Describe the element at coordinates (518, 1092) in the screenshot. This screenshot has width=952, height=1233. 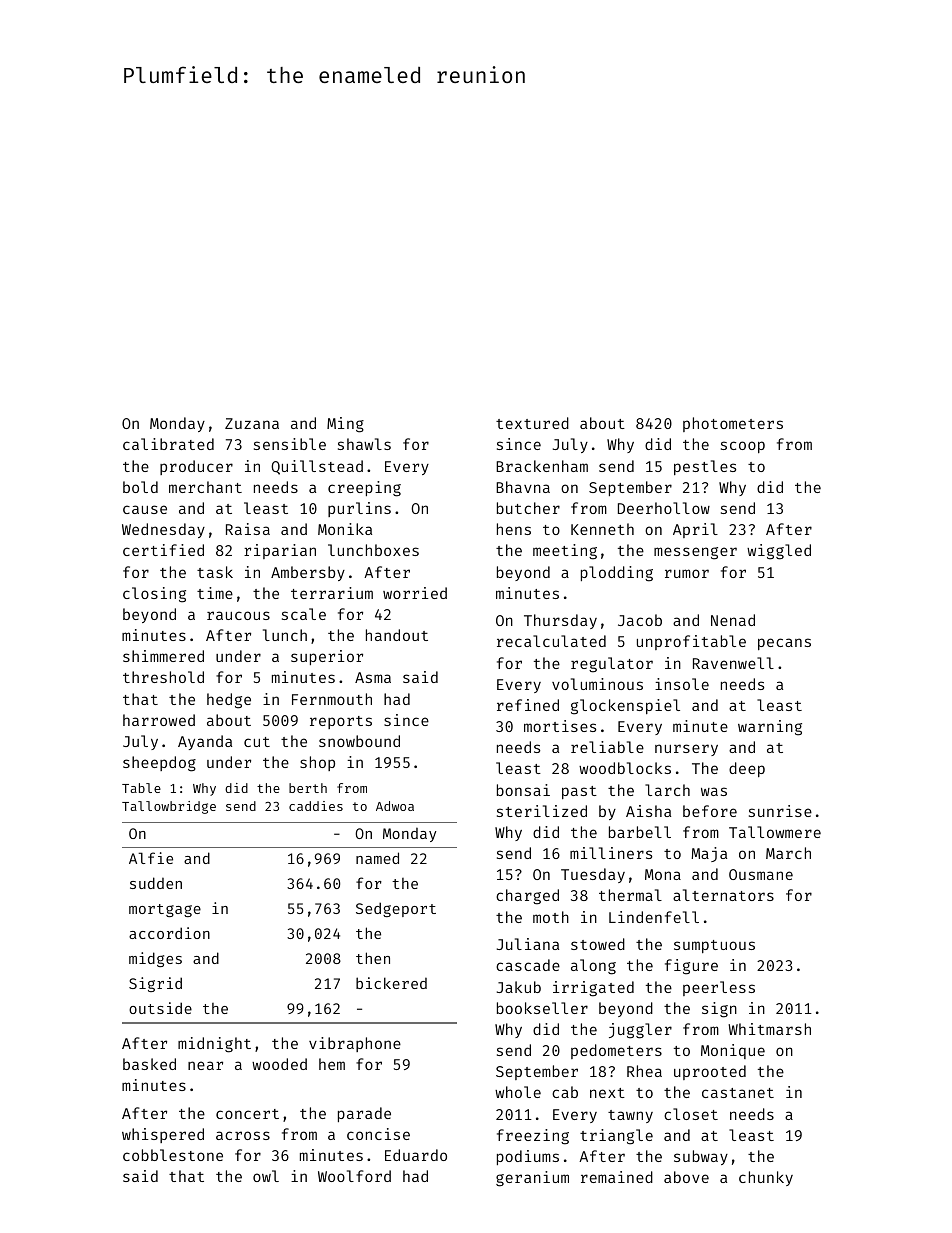
I see `whole` at that location.
